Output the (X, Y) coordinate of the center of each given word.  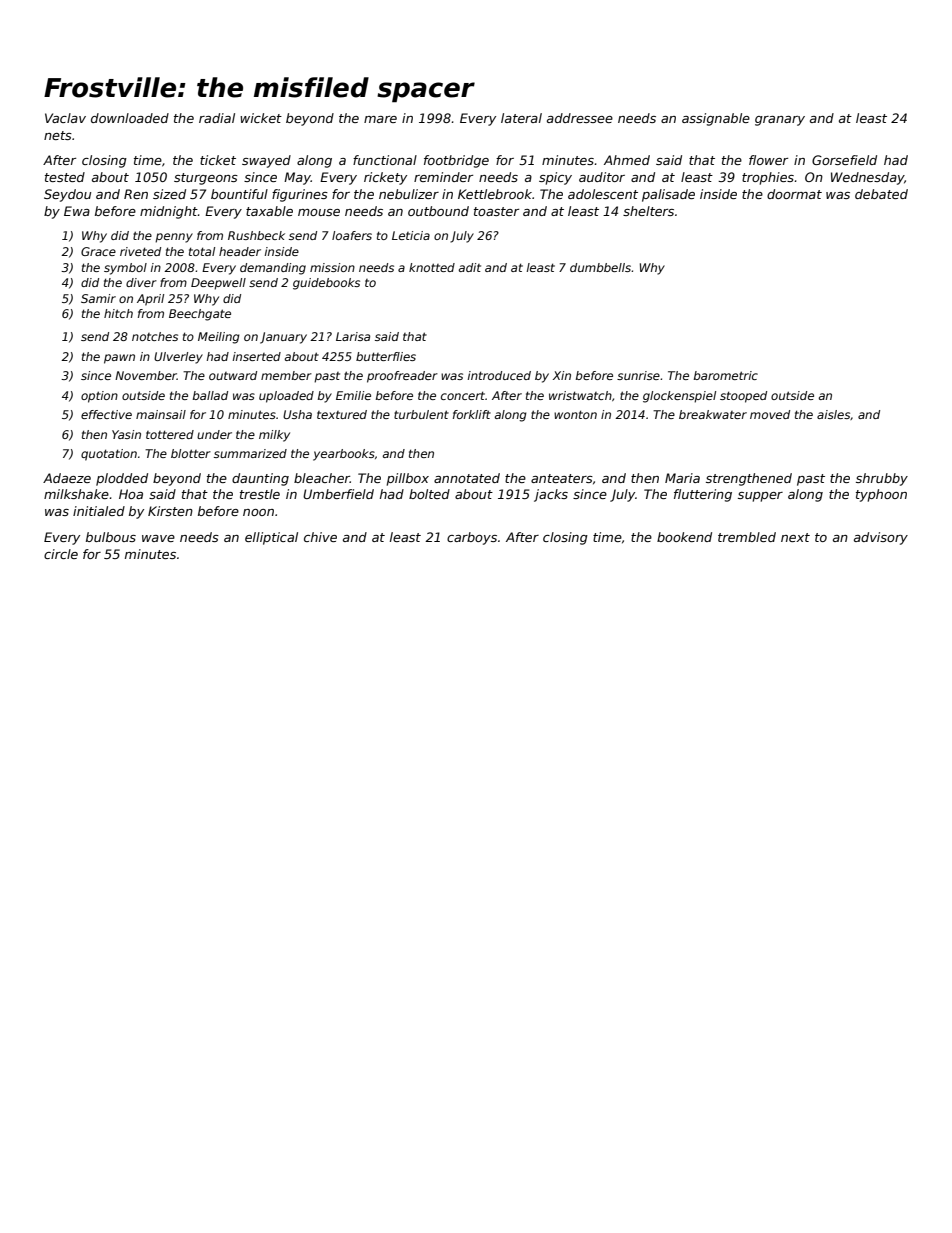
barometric (726, 375)
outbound (438, 211)
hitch (118, 313)
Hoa (131, 494)
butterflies (386, 356)
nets (58, 135)
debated (881, 194)
